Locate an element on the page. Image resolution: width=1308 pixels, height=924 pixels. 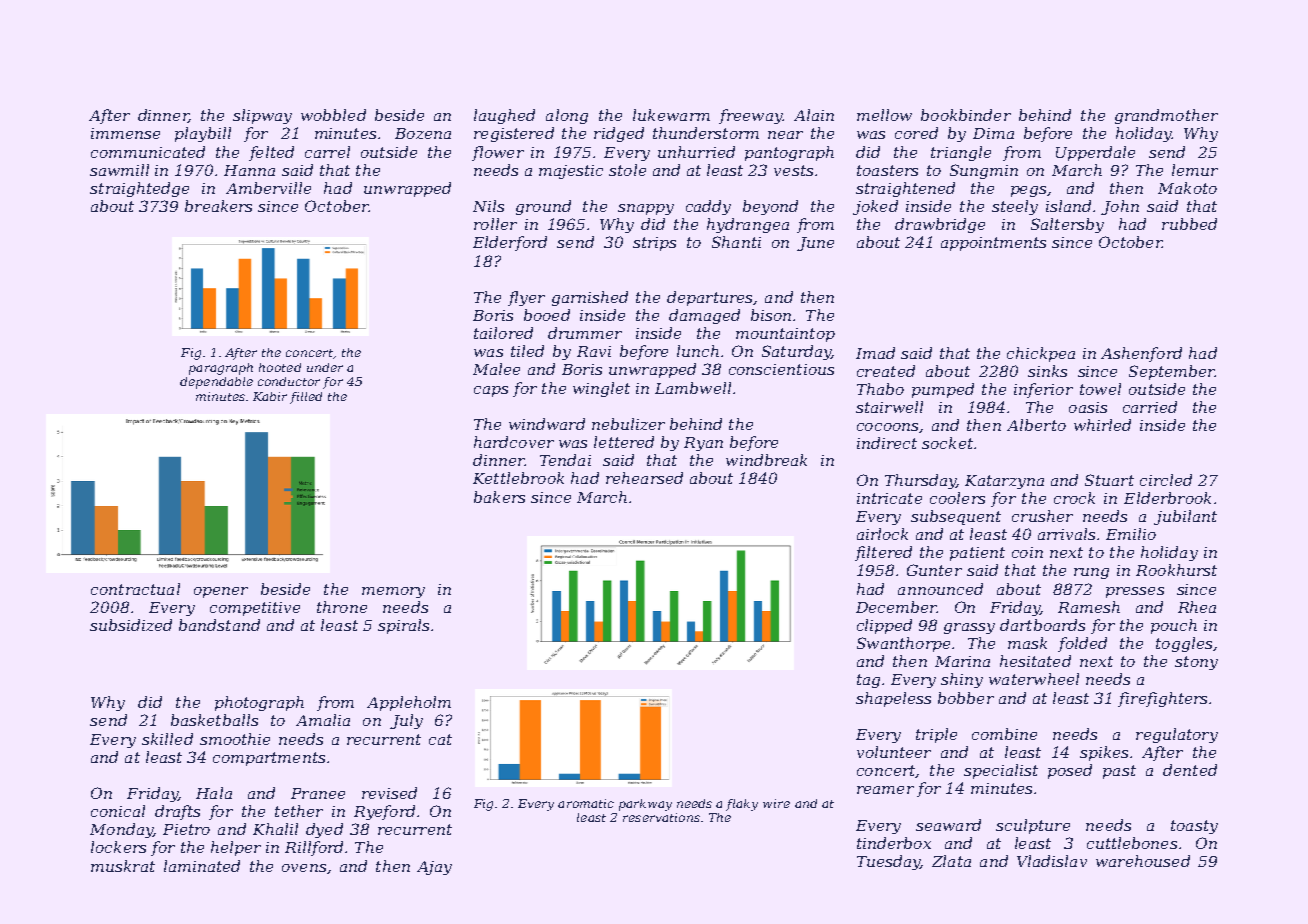
rehearsed is located at coordinates (644, 478).
